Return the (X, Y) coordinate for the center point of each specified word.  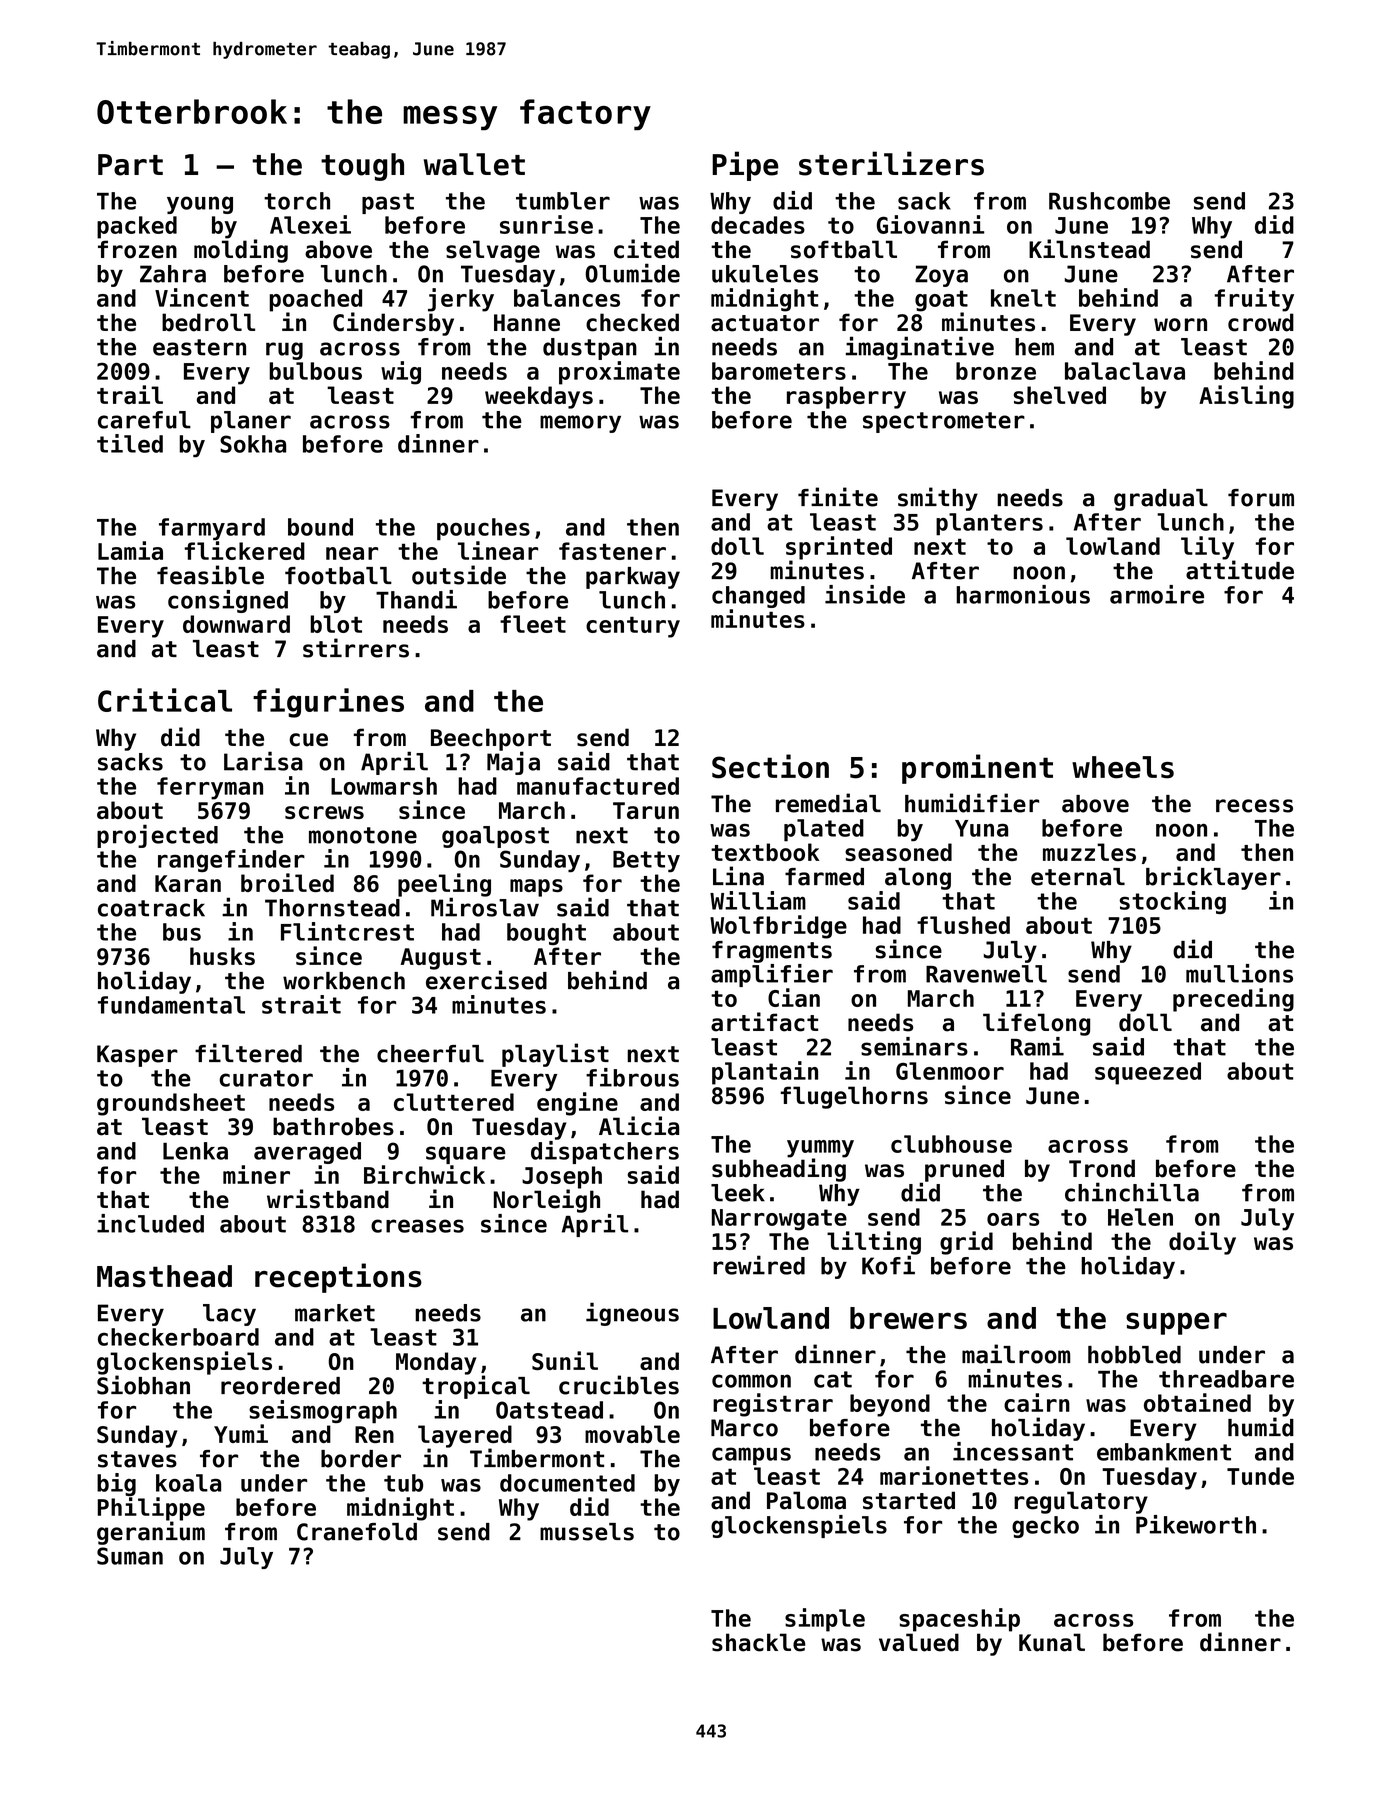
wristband (328, 1199)
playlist (555, 1055)
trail (130, 394)
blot (336, 624)
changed (758, 597)
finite (838, 497)
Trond (1102, 1168)
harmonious (1023, 594)
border (361, 1459)
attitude (1240, 570)
